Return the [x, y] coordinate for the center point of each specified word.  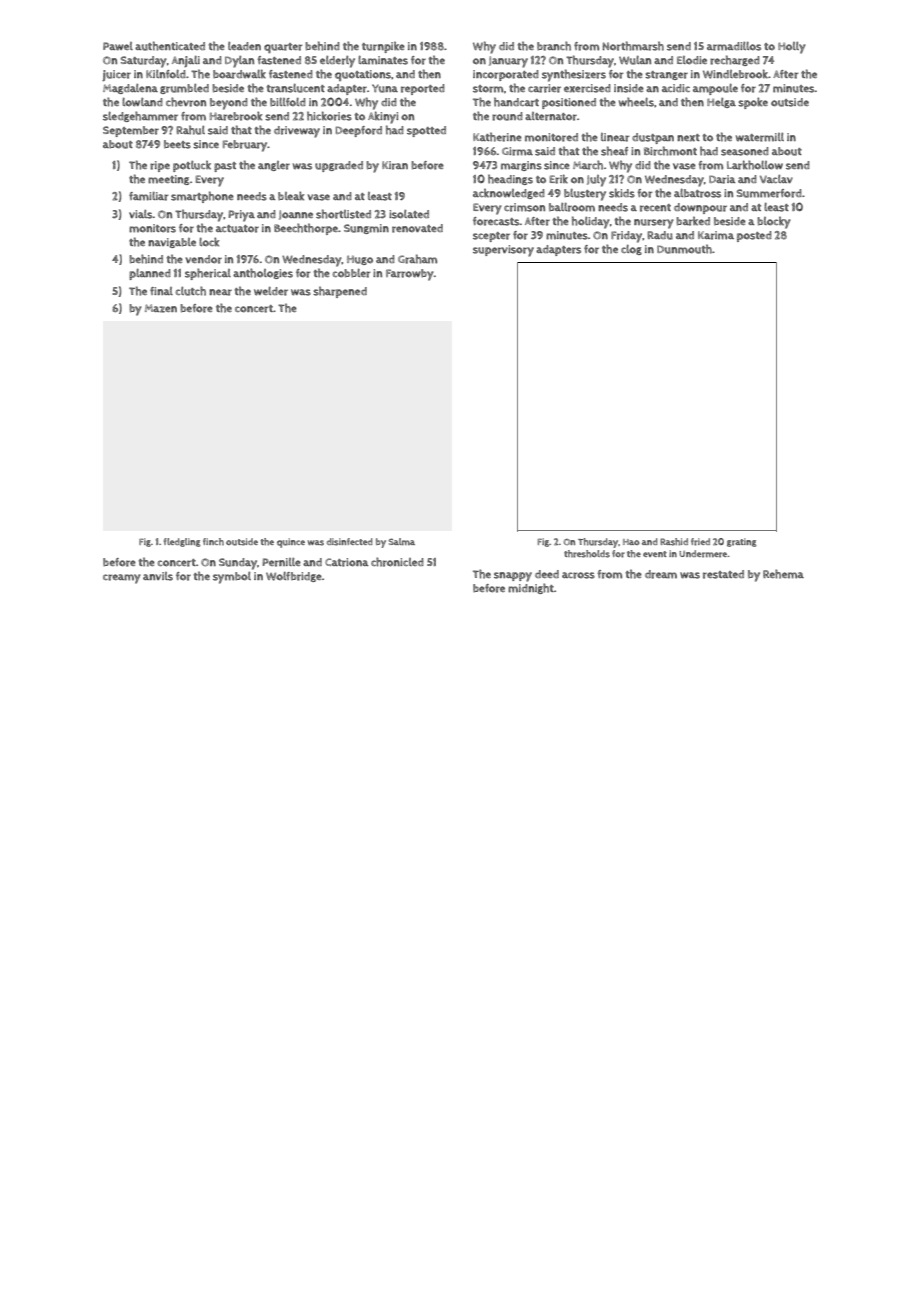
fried [700, 542]
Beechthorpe [306, 229]
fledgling [182, 542]
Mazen [161, 308]
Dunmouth [684, 249]
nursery [654, 224]
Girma [517, 151]
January [508, 62]
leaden [244, 46]
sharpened [340, 292]
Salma [402, 541]
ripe [160, 166]
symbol [232, 578]
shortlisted [343, 214]
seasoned [745, 151]
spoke [753, 103]
